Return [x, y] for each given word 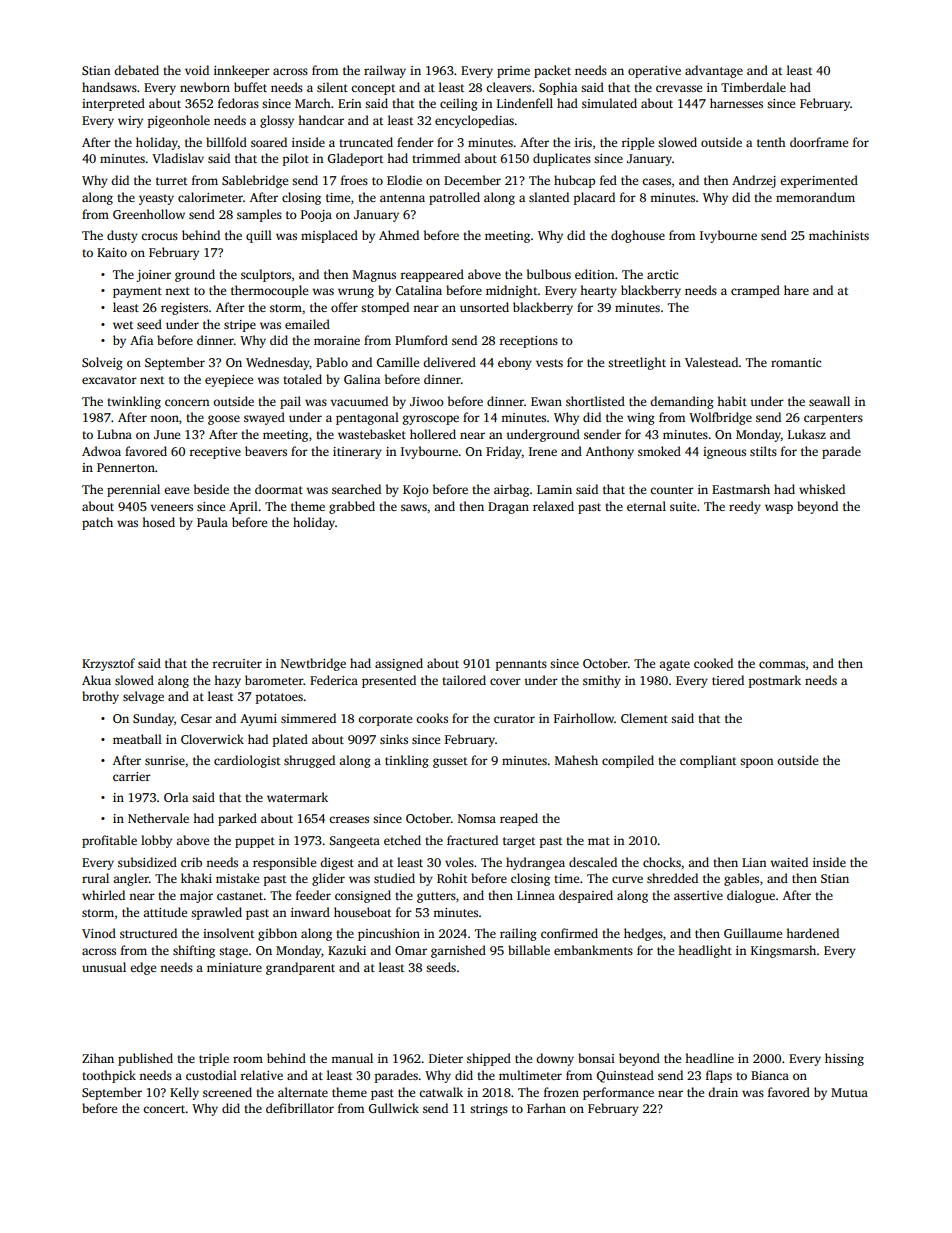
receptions [529, 342]
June [167, 434]
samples [259, 215]
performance [618, 1093]
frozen [561, 1092]
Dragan [508, 508]
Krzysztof [108, 664]
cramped [755, 291]
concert [164, 1109]
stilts [763, 451]
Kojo [416, 491]
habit [732, 401]
